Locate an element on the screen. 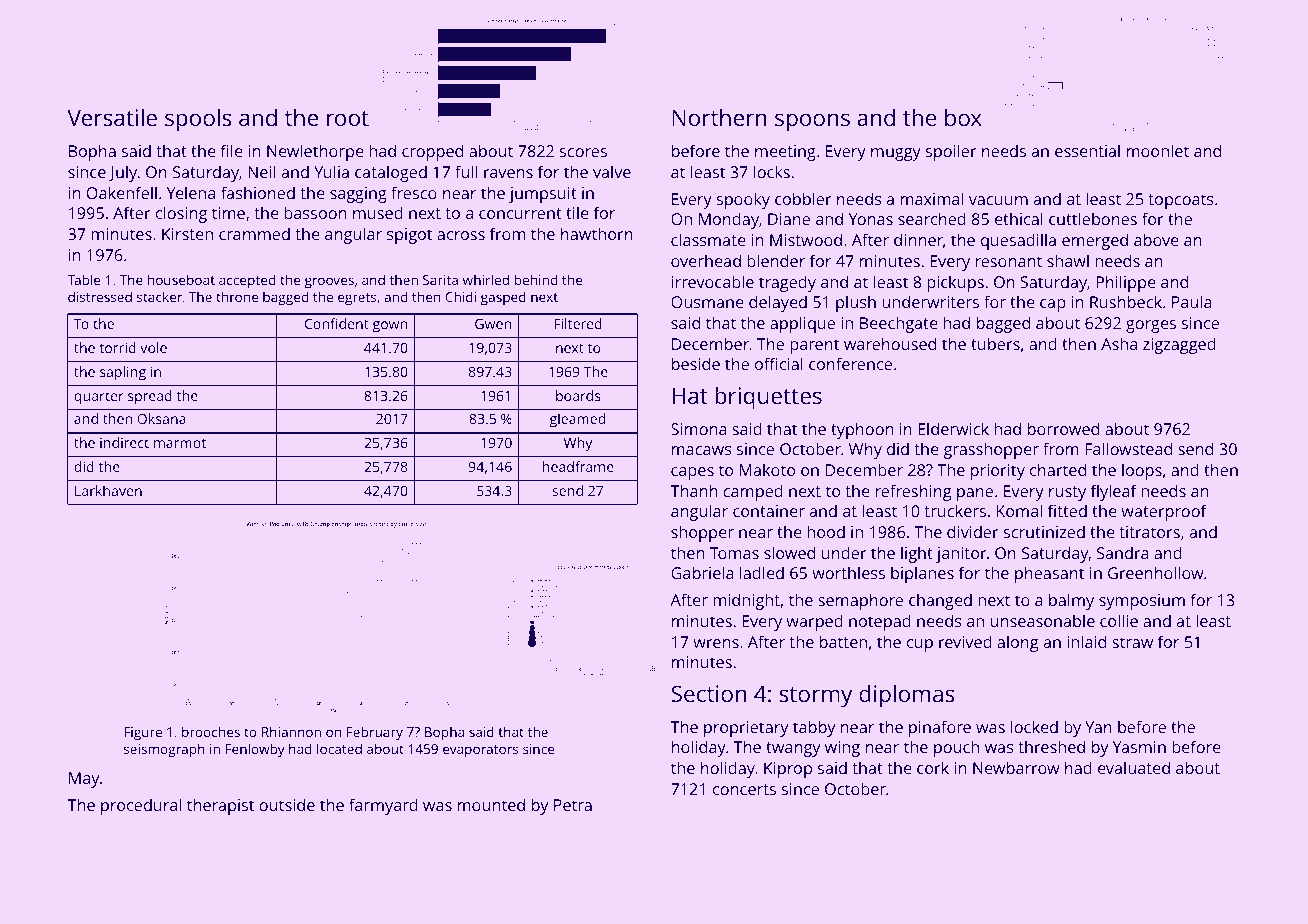 The width and height of the screenshot is (1308, 924). collie is located at coordinates (1119, 620).
